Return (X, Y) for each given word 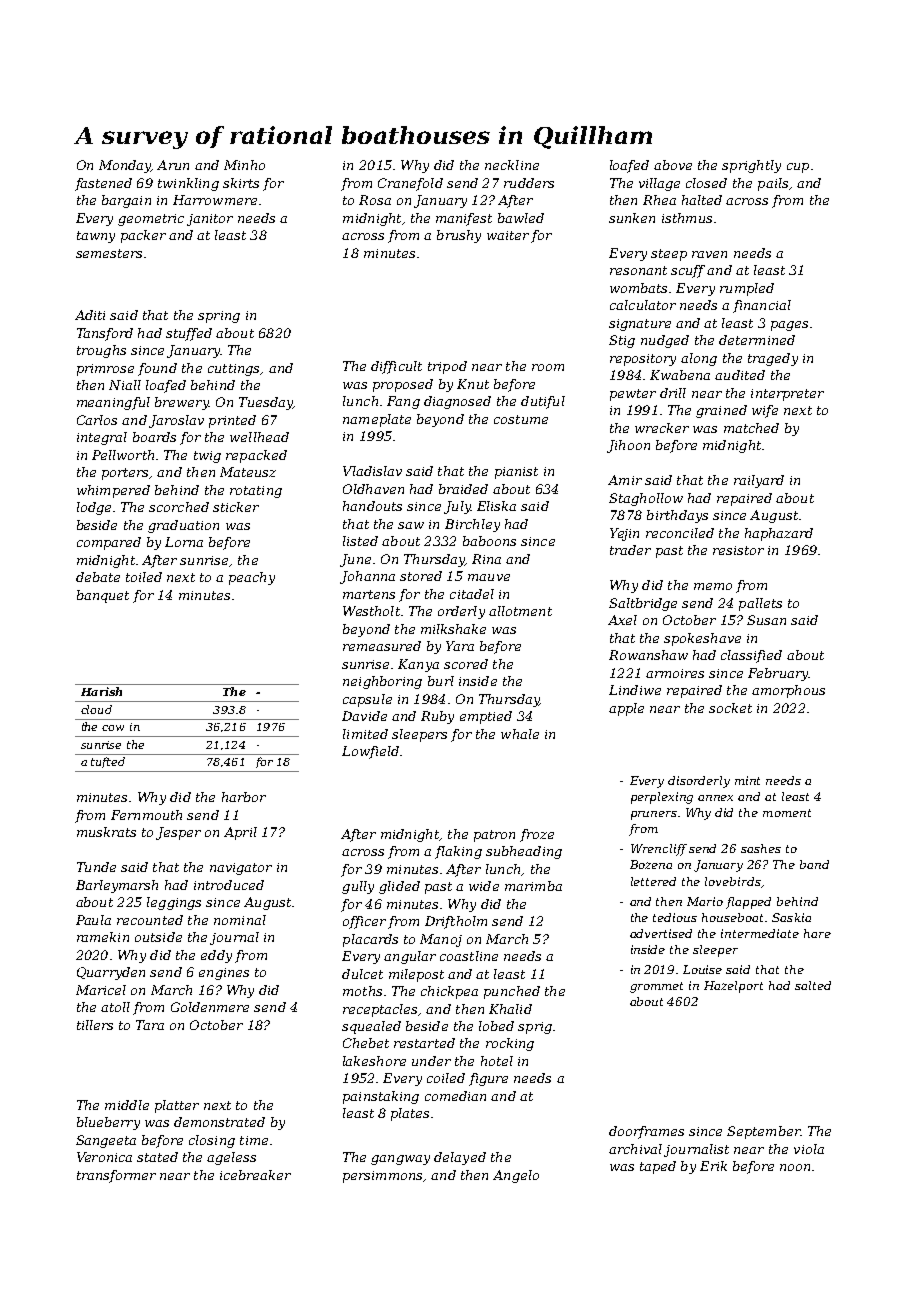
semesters (109, 253)
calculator (643, 305)
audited (740, 375)
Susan (766, 620)
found (157, 369)
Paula (93, 920)
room (548, 367)
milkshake (453, 629)
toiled (144, 577)
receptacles (380, 1010)
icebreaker (255, 1175)
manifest (464, 219)
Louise (702, 969)
